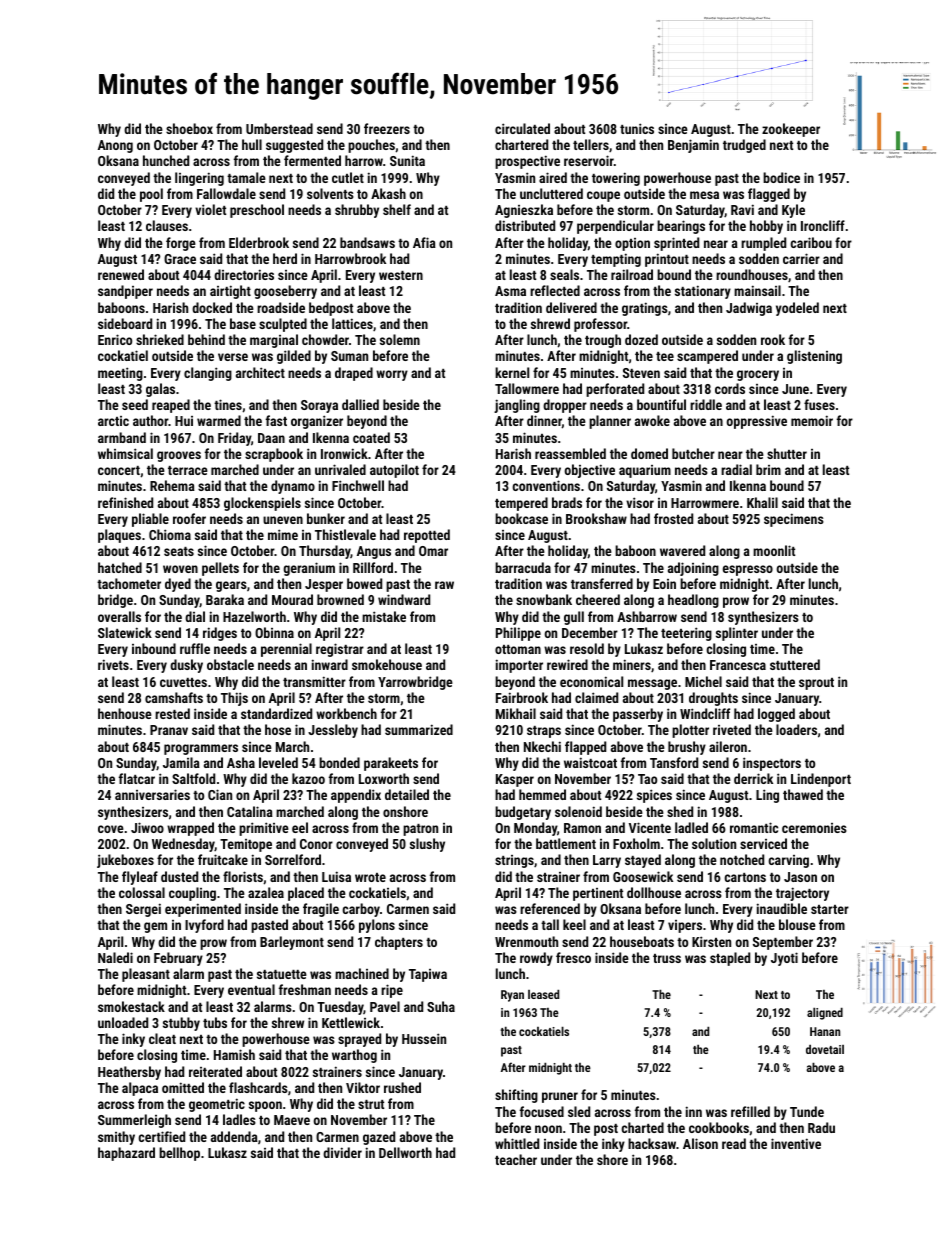  I want to click on Maeve, so click(292, 1120).
